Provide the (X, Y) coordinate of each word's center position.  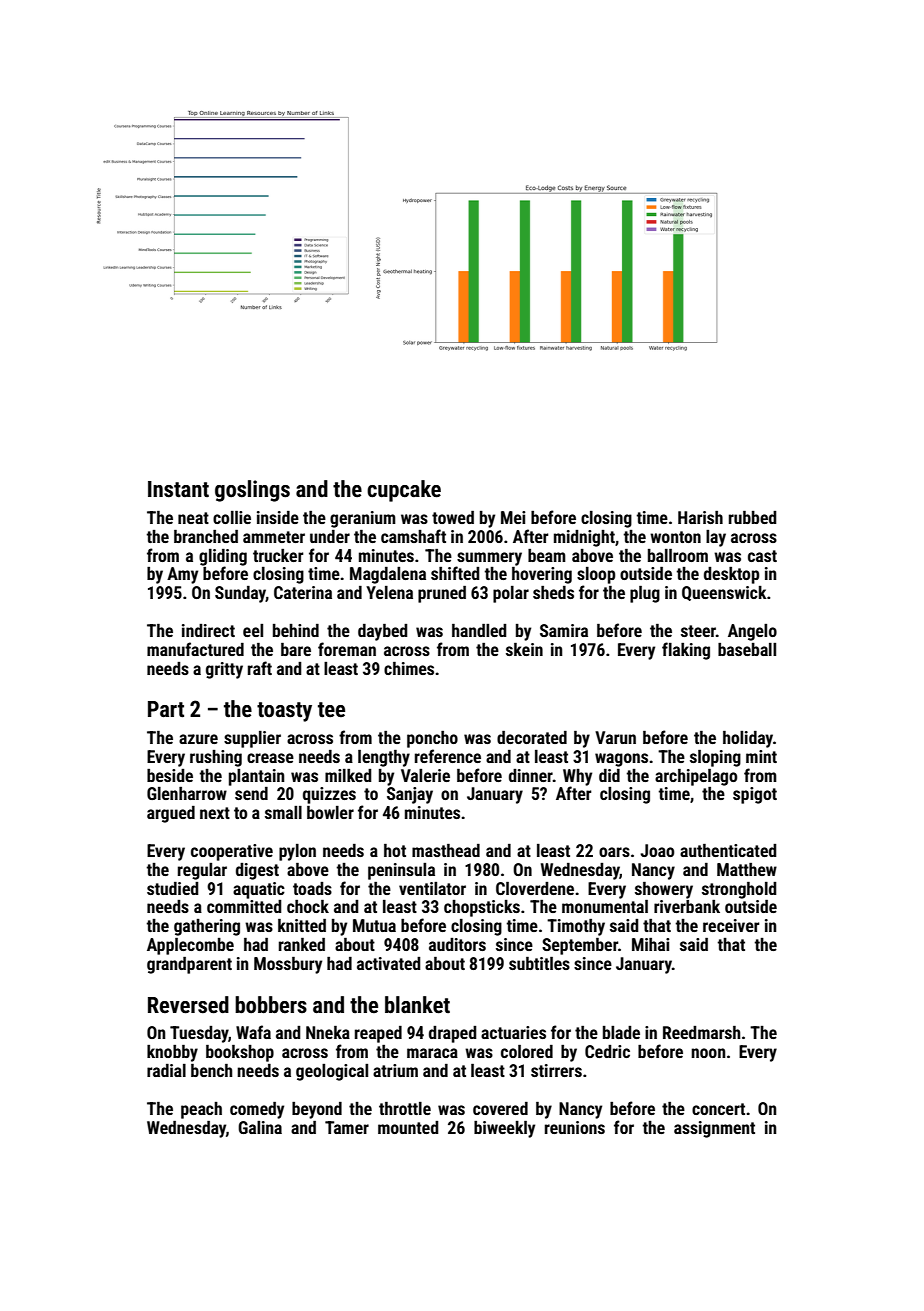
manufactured (195, 649)
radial (166, 1070)
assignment (714, 1129)
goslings (252, 491)
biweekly (504, 1129)
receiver (731, 925)
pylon (297, 852)
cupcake (404, 491)
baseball (747, 649)
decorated (532, 737)
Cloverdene (535, 888)
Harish (700, 517)
